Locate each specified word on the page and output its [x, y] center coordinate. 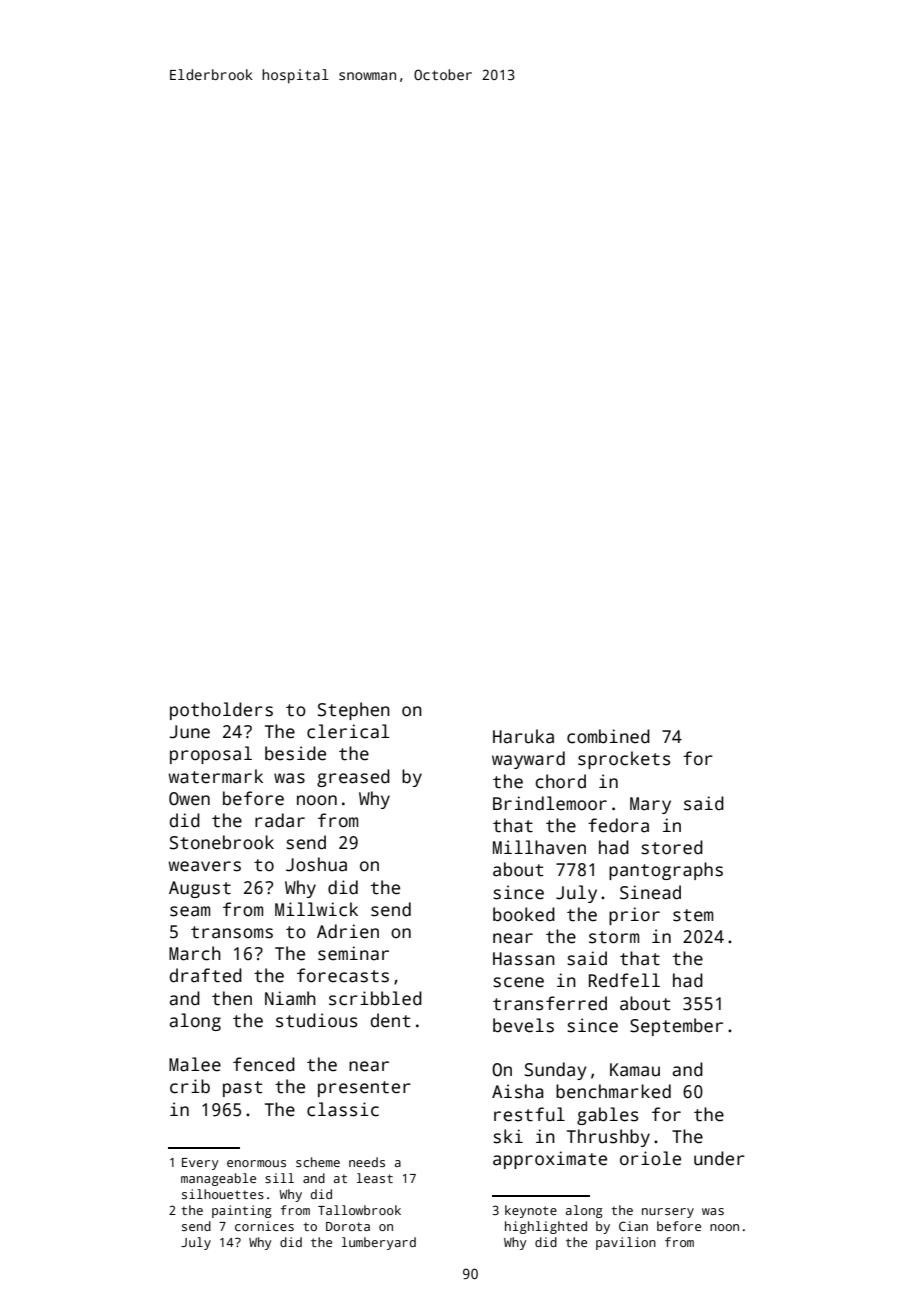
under [719, 1158]
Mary [650, 805]
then [232, 998]
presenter [364, 1089]
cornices [264, 1226]
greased [353, 778]
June [190, 732]
